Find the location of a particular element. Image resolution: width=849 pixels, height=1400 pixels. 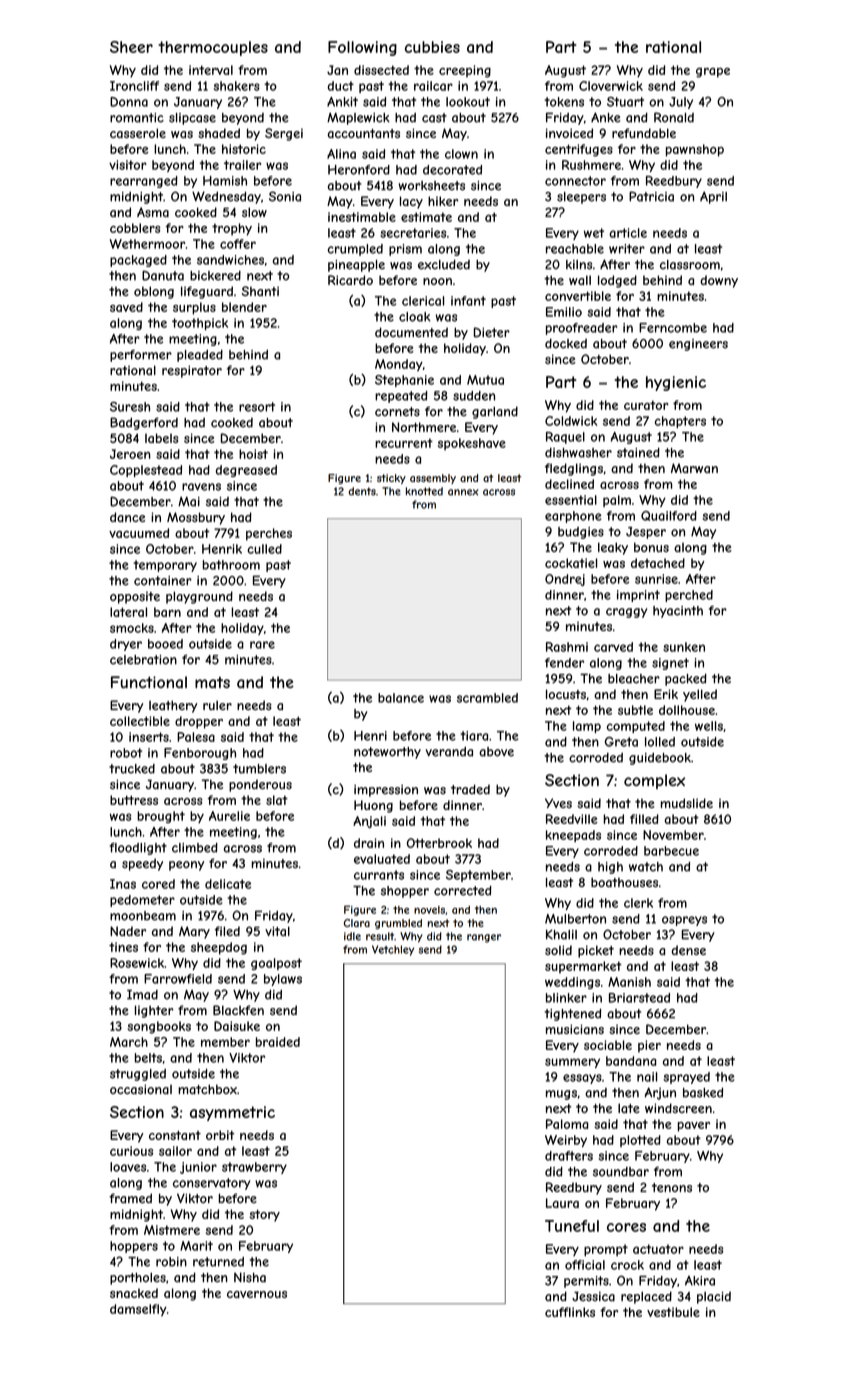

annex is located at coordinates (463, 492).
